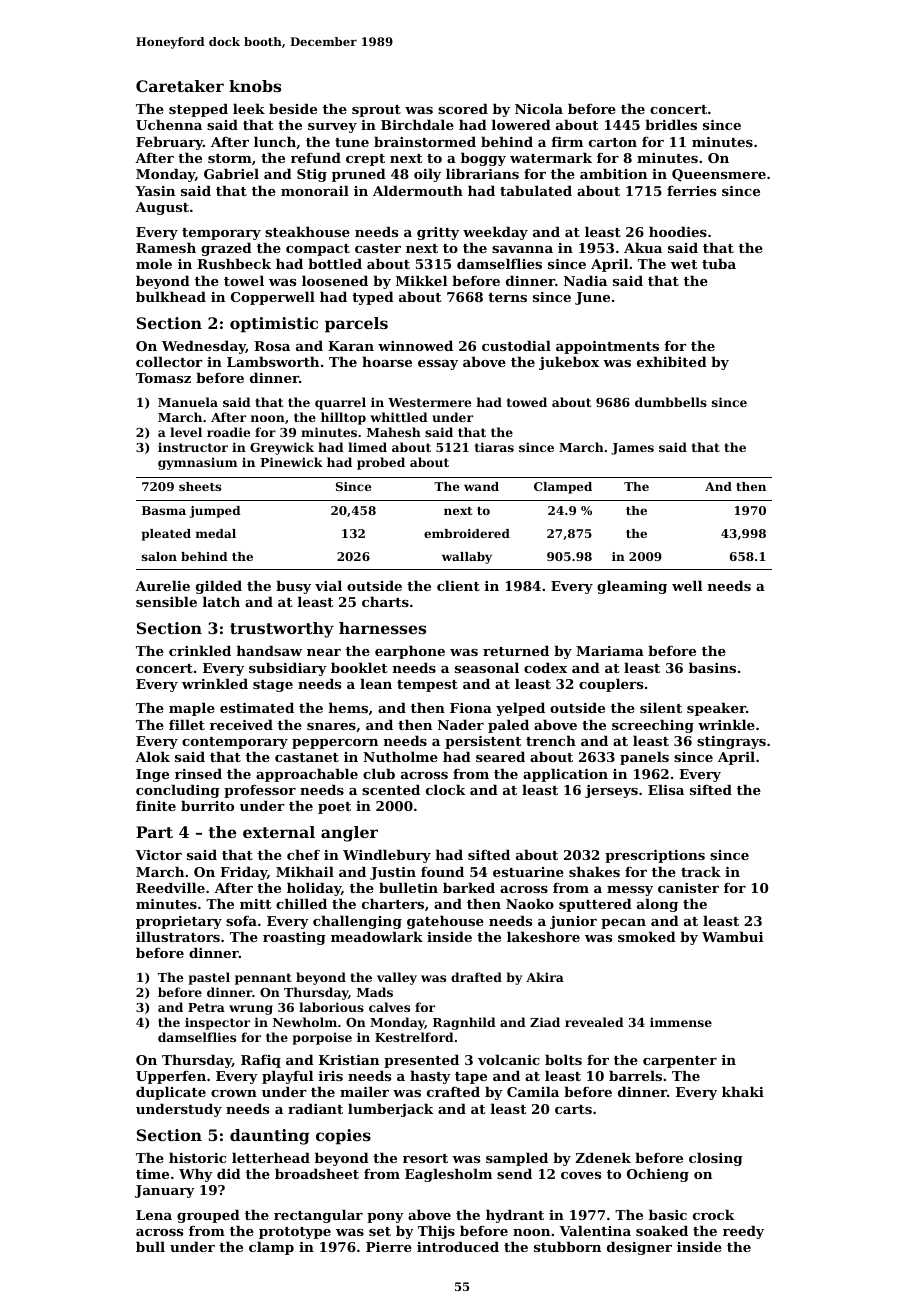 The image size is (908, 1316). Describe the element at coordinates (164, 510) in the document. I see `Basma` at that location.
